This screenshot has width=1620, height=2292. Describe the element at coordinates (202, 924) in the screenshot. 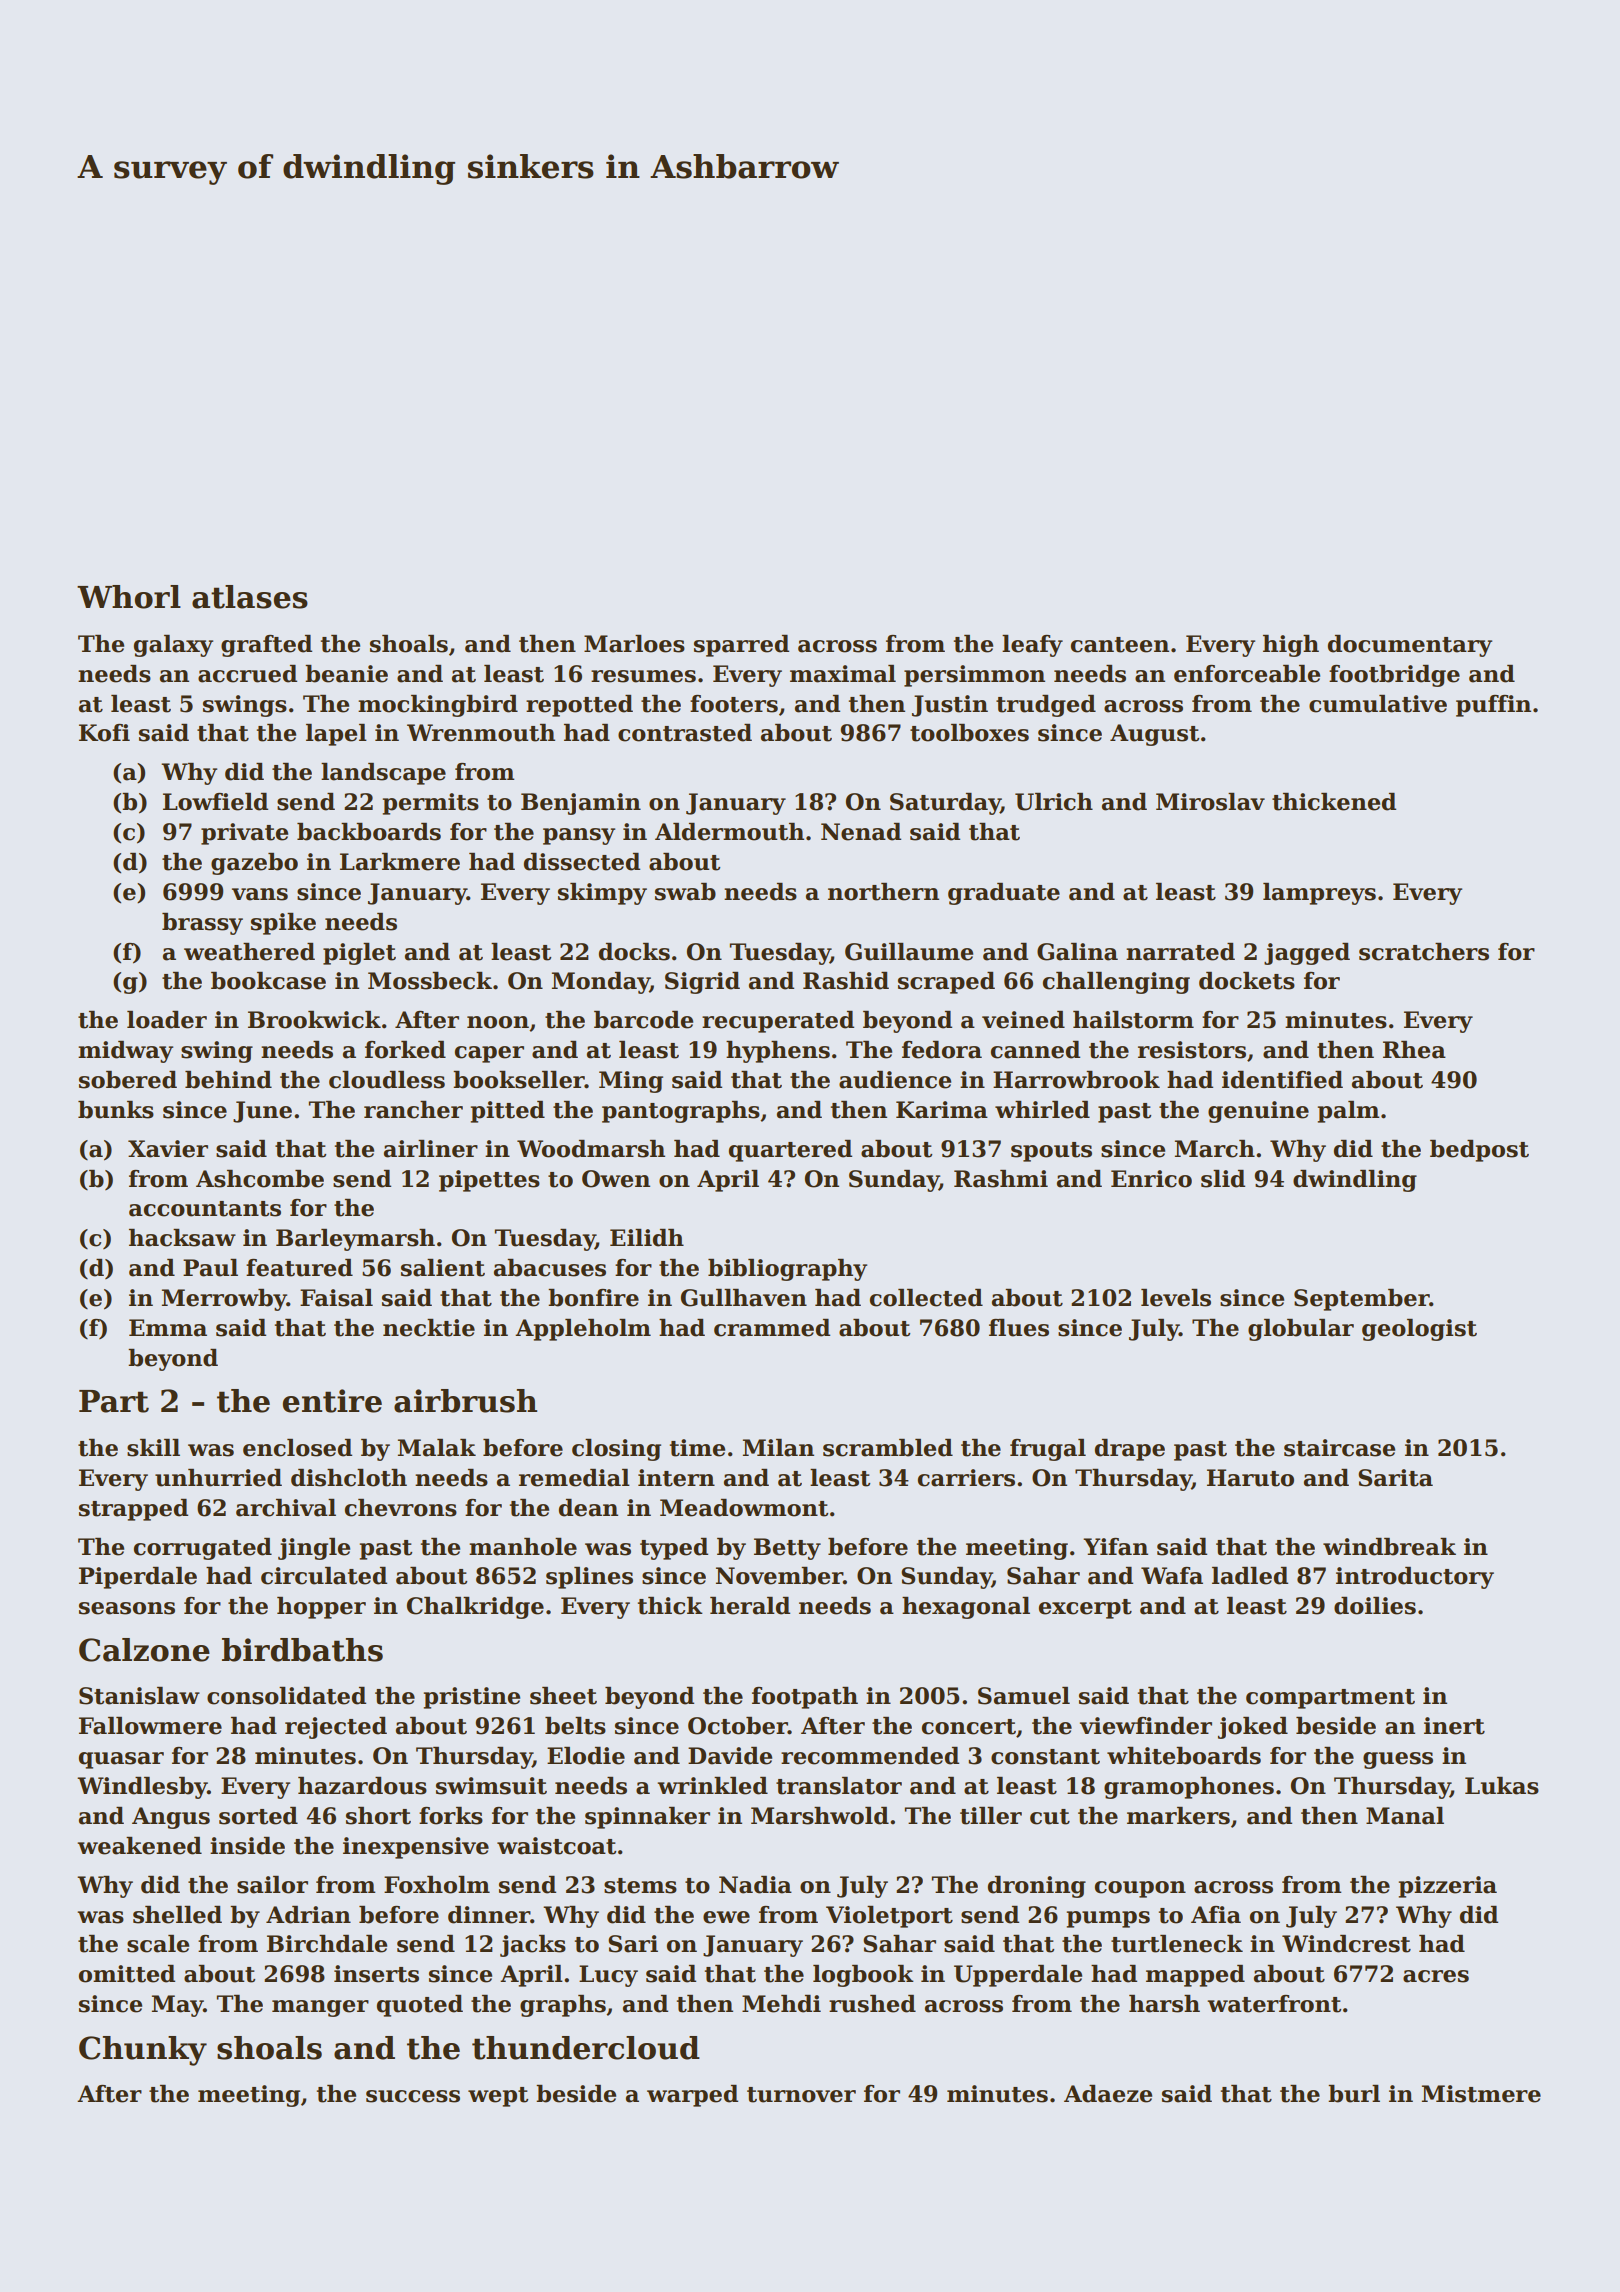

I see `brassy` at that location.
